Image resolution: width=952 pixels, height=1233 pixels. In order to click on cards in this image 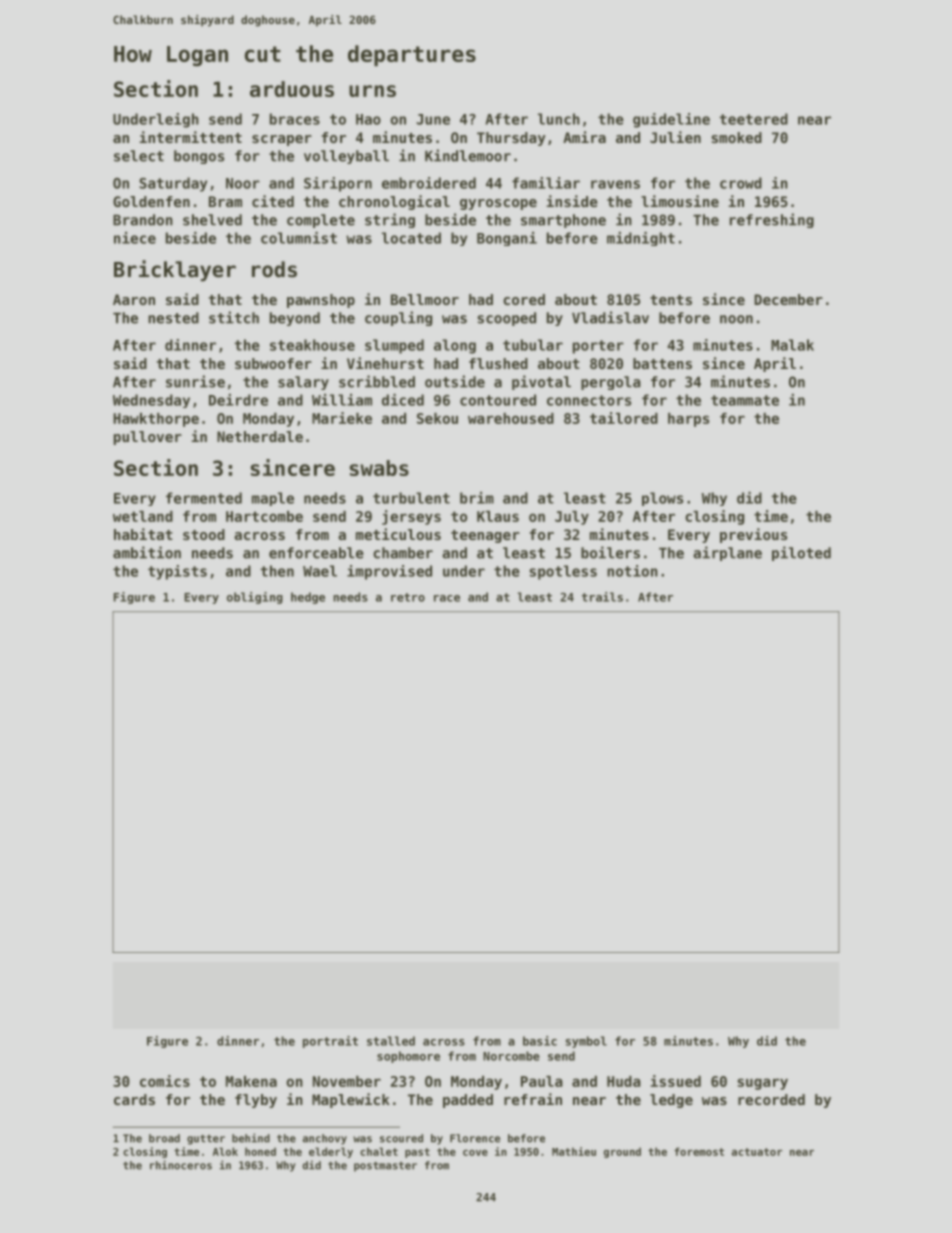, I will do `click(134, 1099)`.
